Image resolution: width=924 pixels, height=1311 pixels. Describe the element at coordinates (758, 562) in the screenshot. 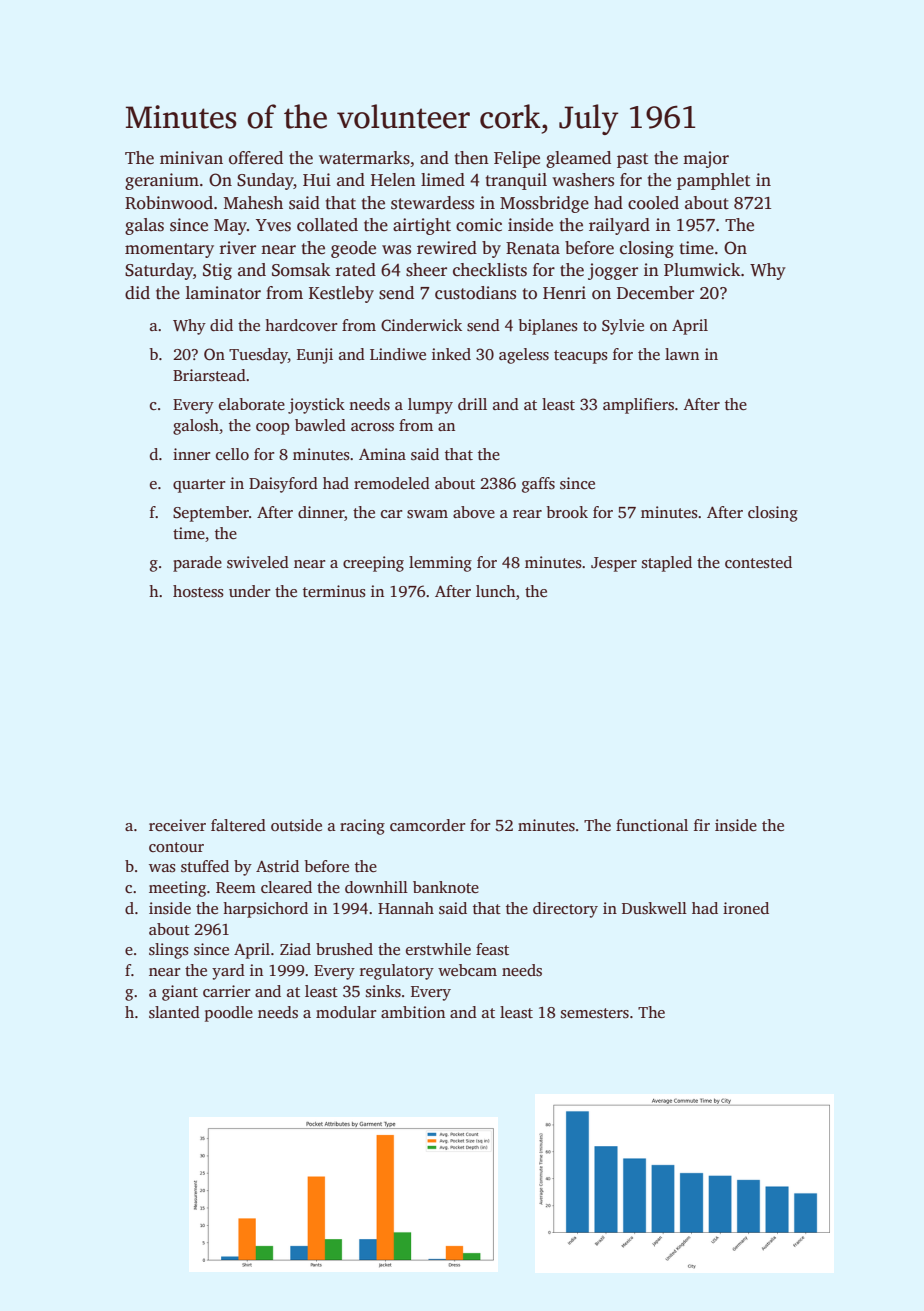

I see `contested` at that location.
